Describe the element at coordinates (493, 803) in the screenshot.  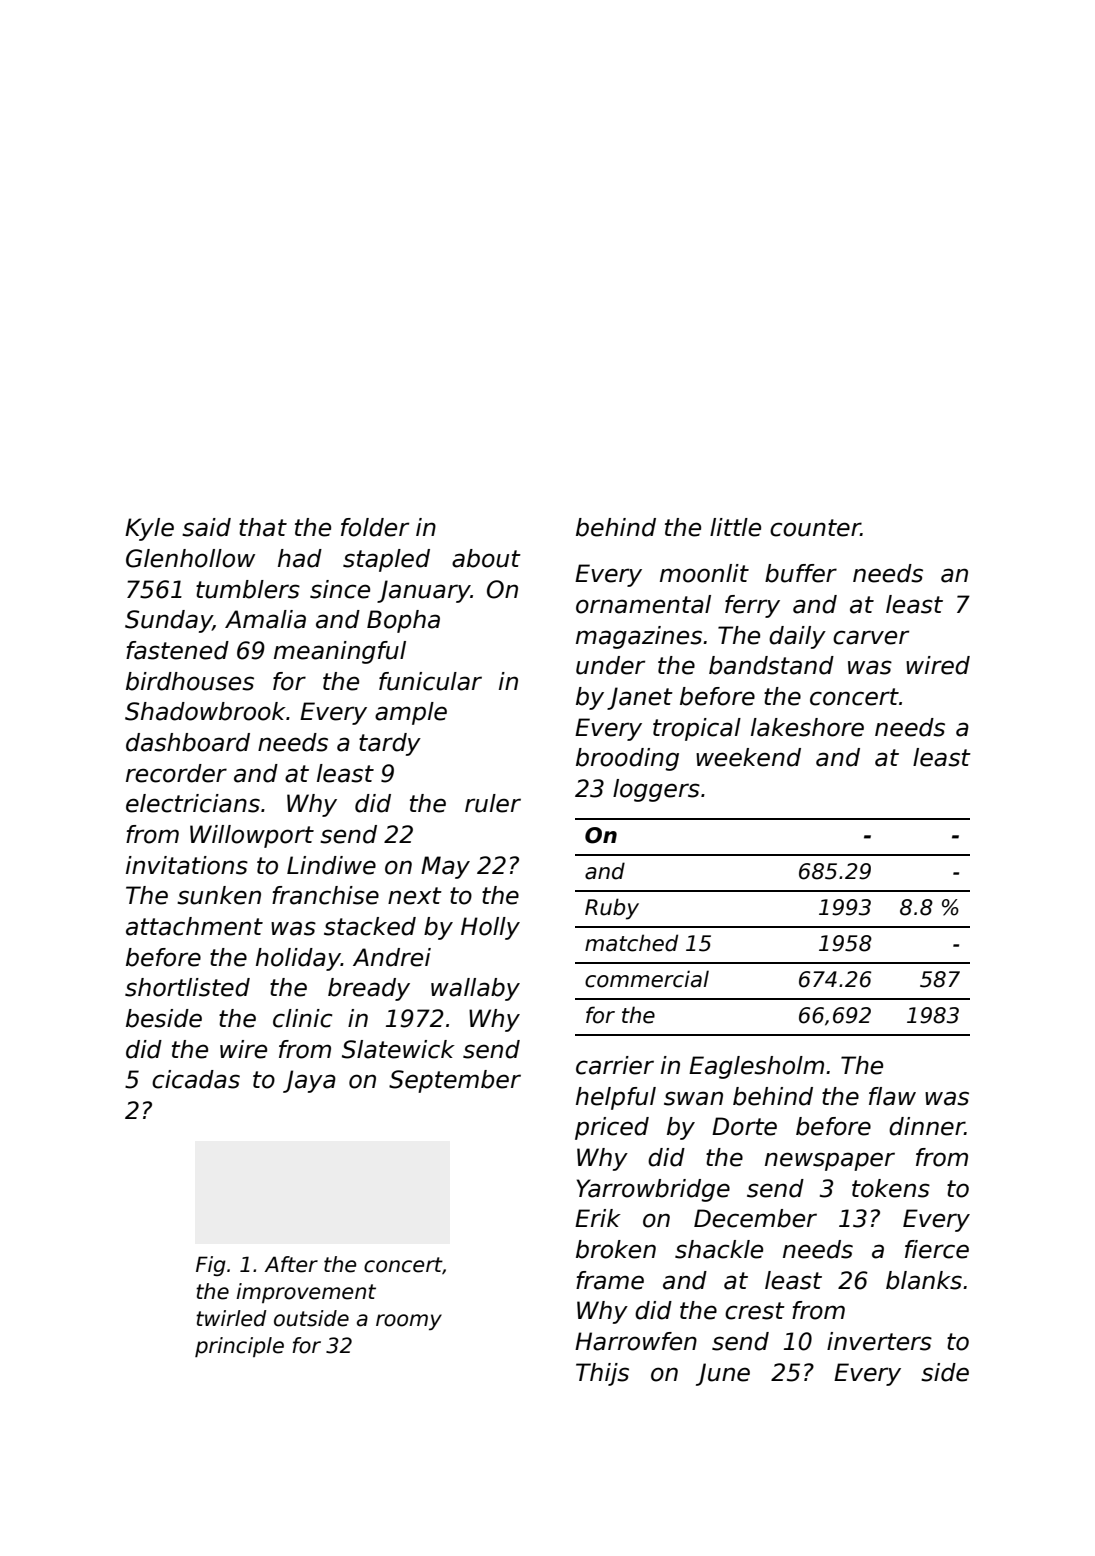
I see `ruler` at that location.
